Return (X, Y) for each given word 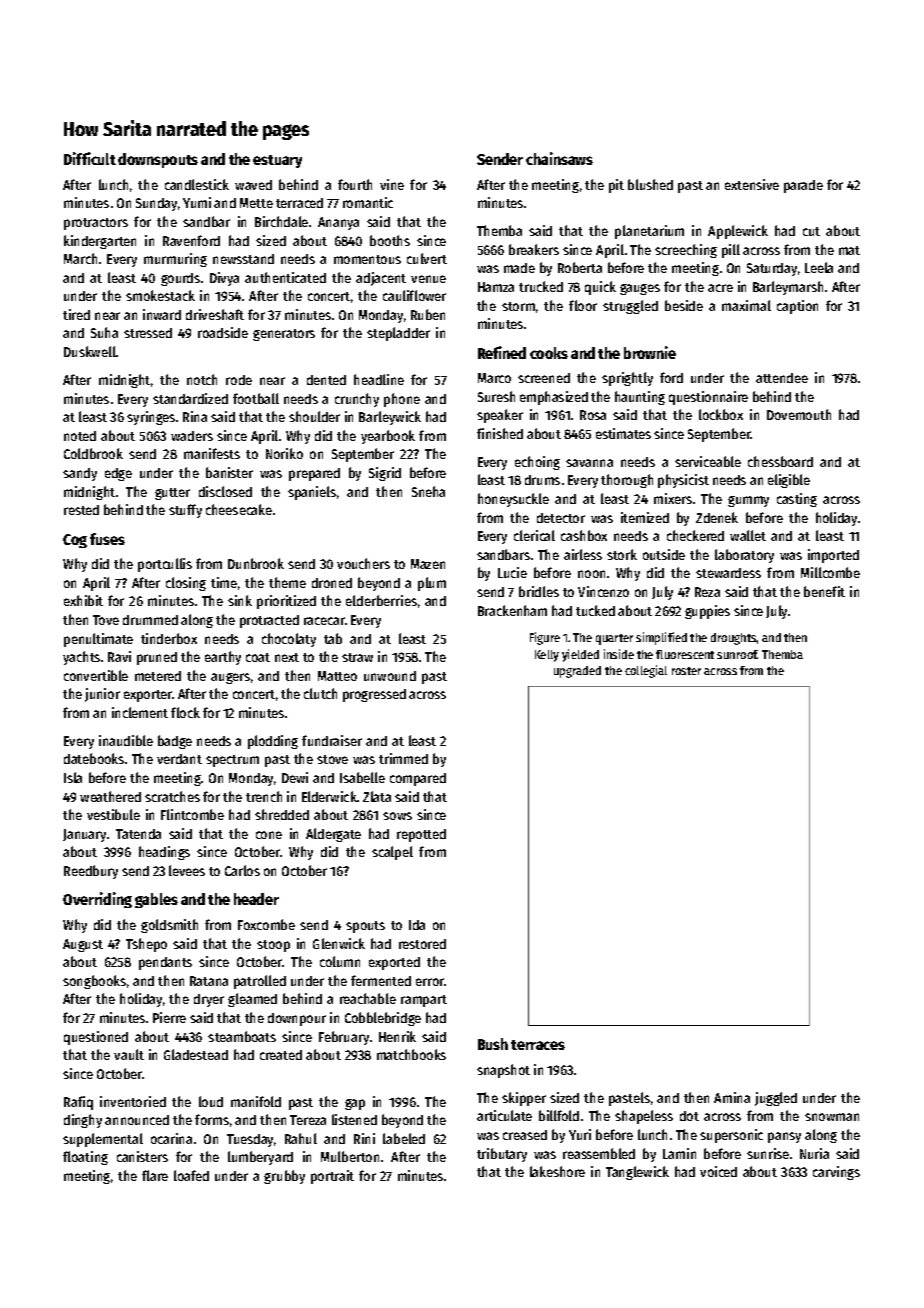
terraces (538, 1045)
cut (811, 231)
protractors (96, 224)
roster (686, 671)
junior (102, 695)
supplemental (103, 1140)
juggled (776, 1099)
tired (76, 314)
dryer (209, 1000)
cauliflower (414, 295)
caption (797, 307)
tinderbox (169, 638)
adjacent (381, 279)
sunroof (737, 654)
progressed (374, 695)
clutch (320, 693)
